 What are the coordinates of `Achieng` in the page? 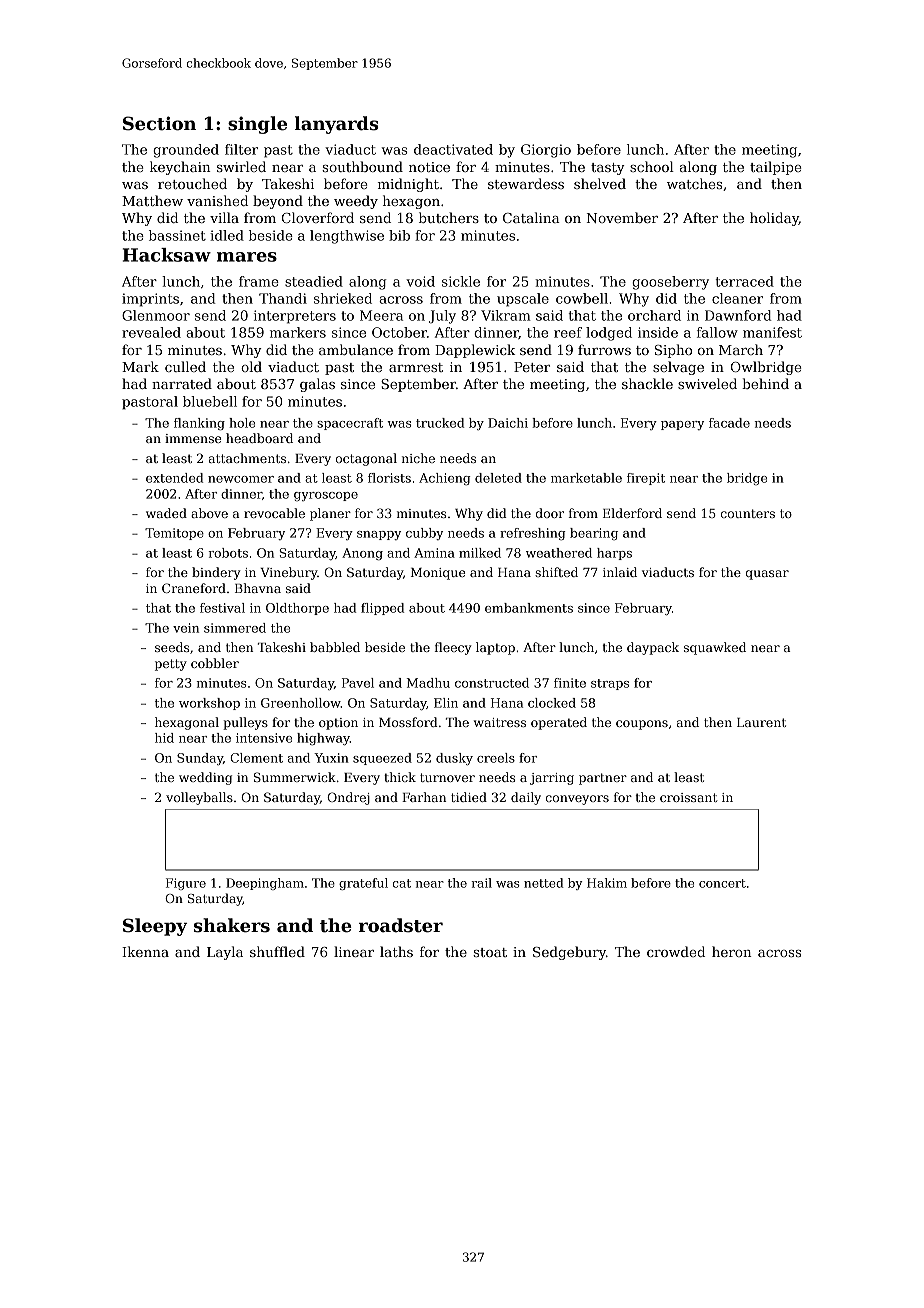 It's located at (445, 479).
